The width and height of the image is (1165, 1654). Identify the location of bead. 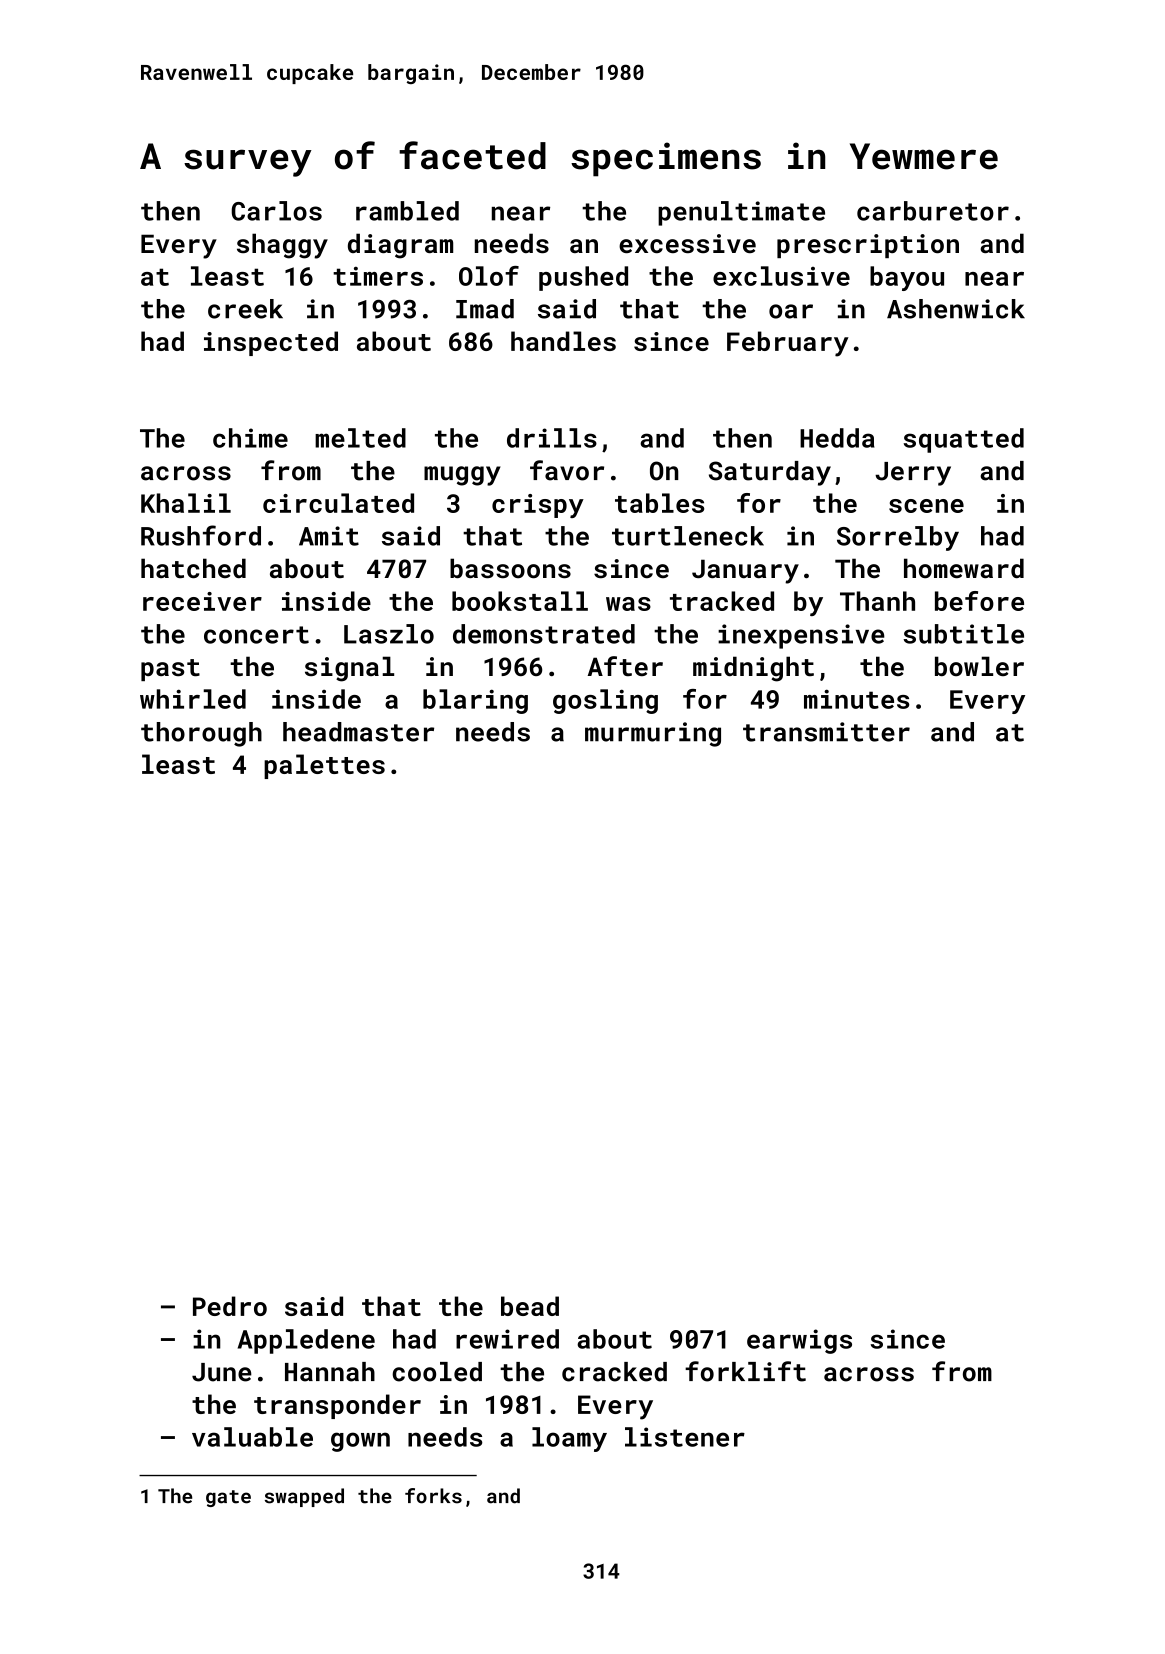
(530, 1306).
